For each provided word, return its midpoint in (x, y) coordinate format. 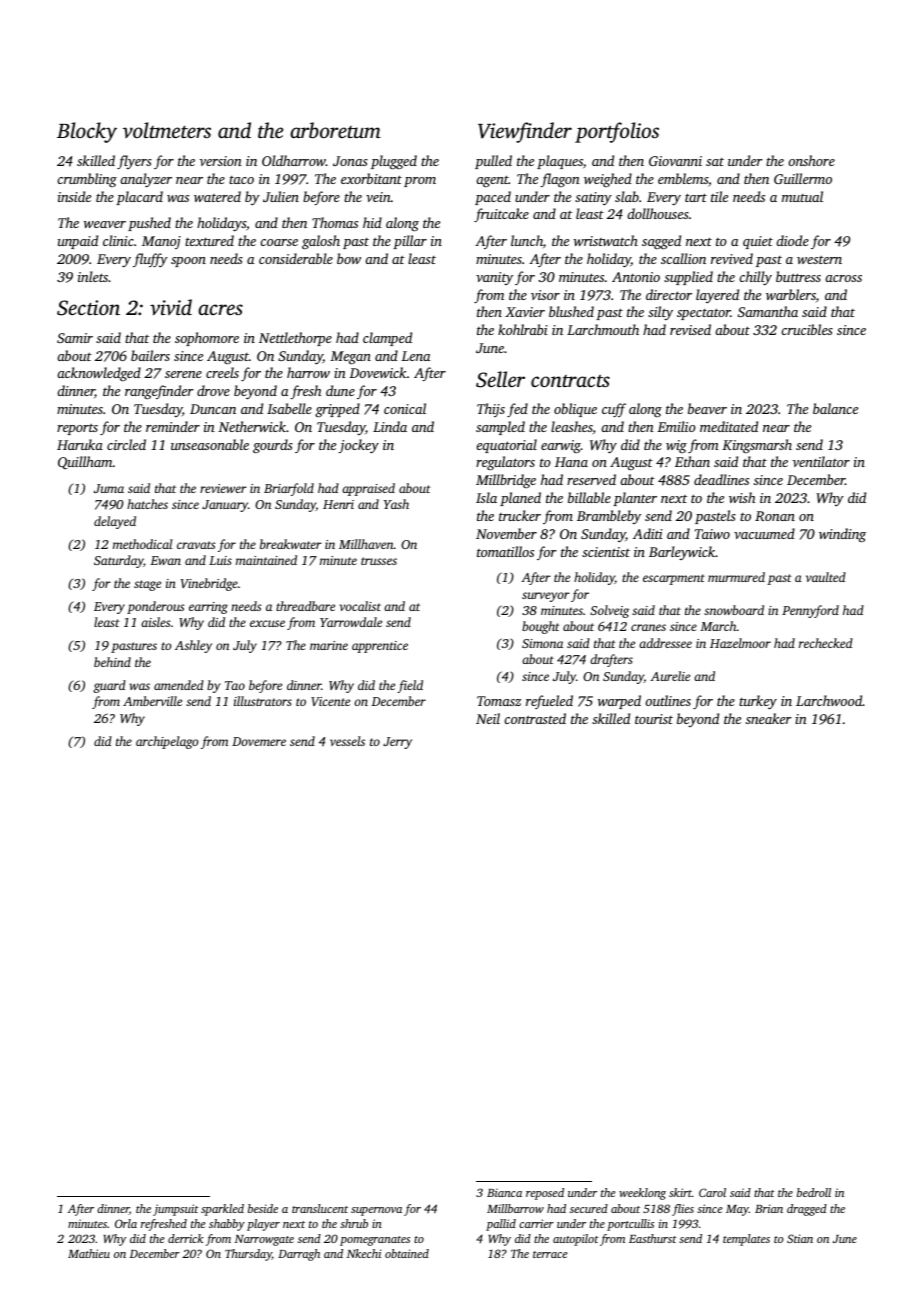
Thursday (248, 1255)
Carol (712, 1192)
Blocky (87, 132)
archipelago (167, 742)
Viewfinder (525, 132)
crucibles (807, 329)
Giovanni (675, 161)
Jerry (397, 743)
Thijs (491, 410)
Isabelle (289, 408)
